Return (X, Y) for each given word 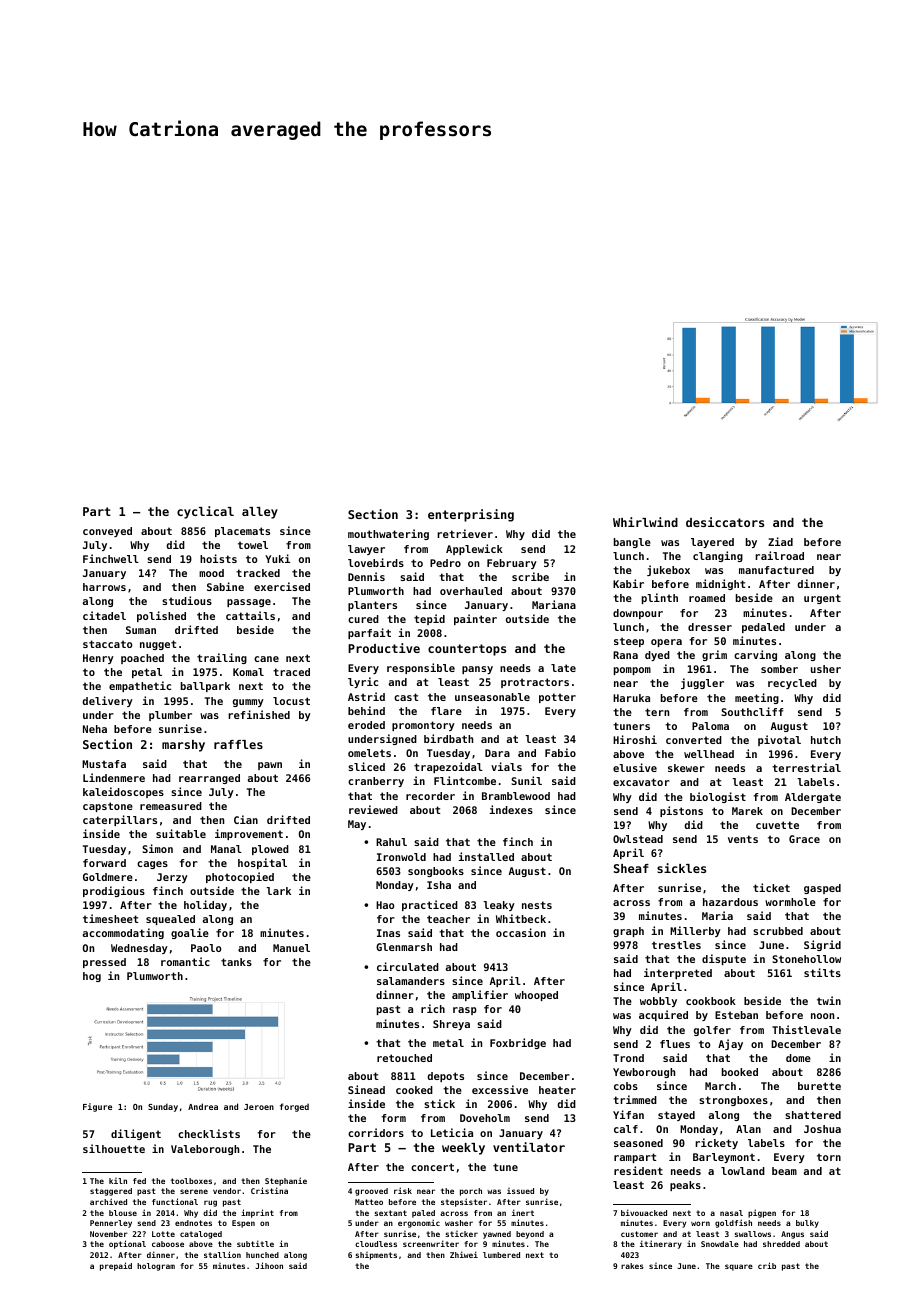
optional (127, 1244)
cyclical (205, 512)
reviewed (373, 809)
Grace (804, 839)
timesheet (110, 918)
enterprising (471, 515)
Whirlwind (645, 522)
